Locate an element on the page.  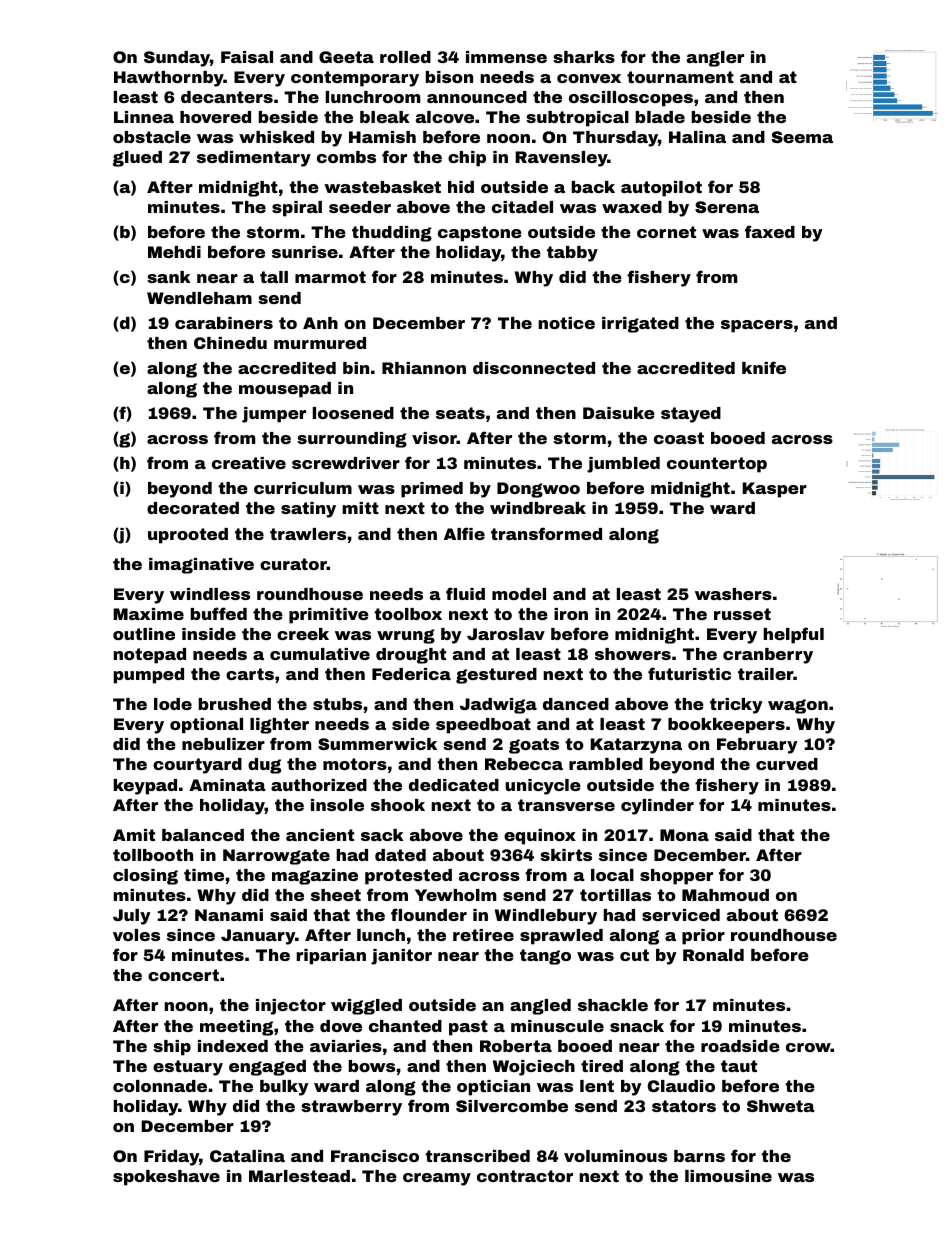
faxed is located at coordinates (770, 231).
